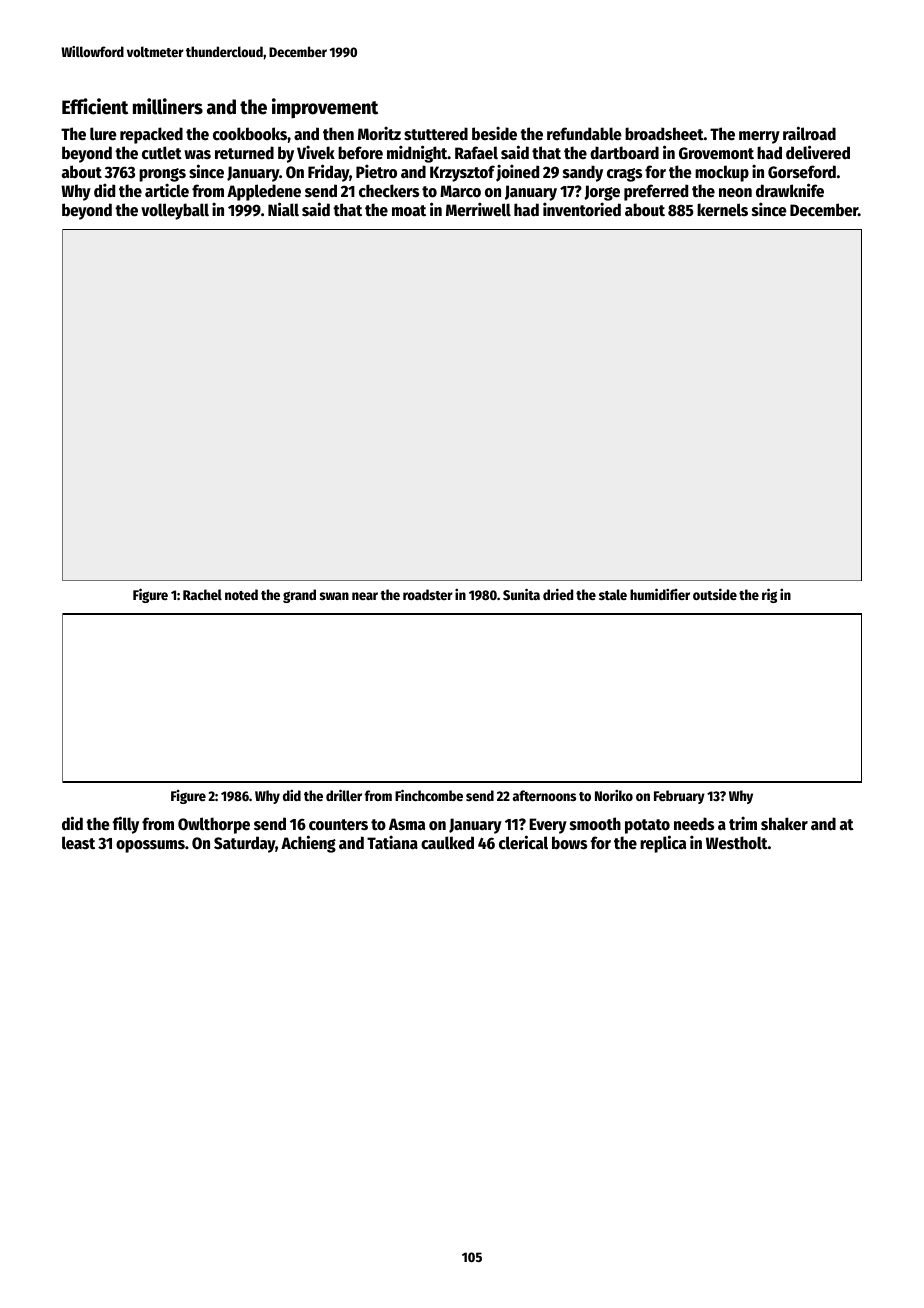  What do you see at coordinates (202, 594) in the screenshot?
I see `Rachel` at bounding box center [202, 594].
